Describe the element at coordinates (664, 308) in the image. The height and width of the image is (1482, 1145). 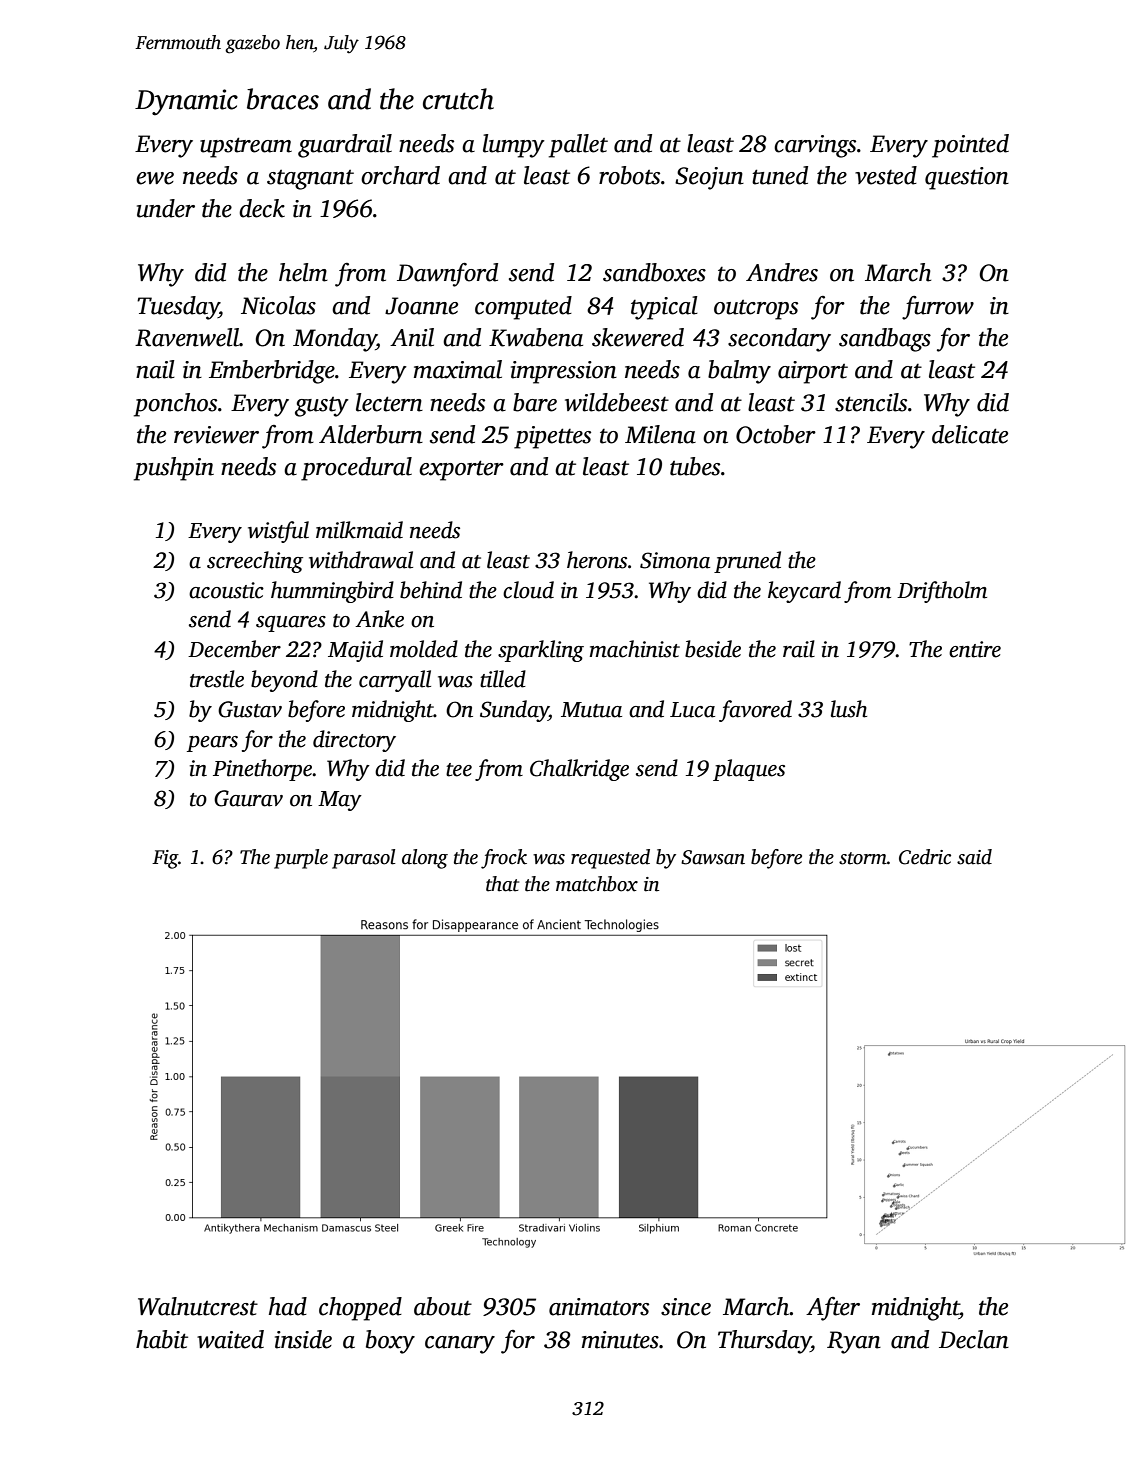
I see `typical` at that location.
